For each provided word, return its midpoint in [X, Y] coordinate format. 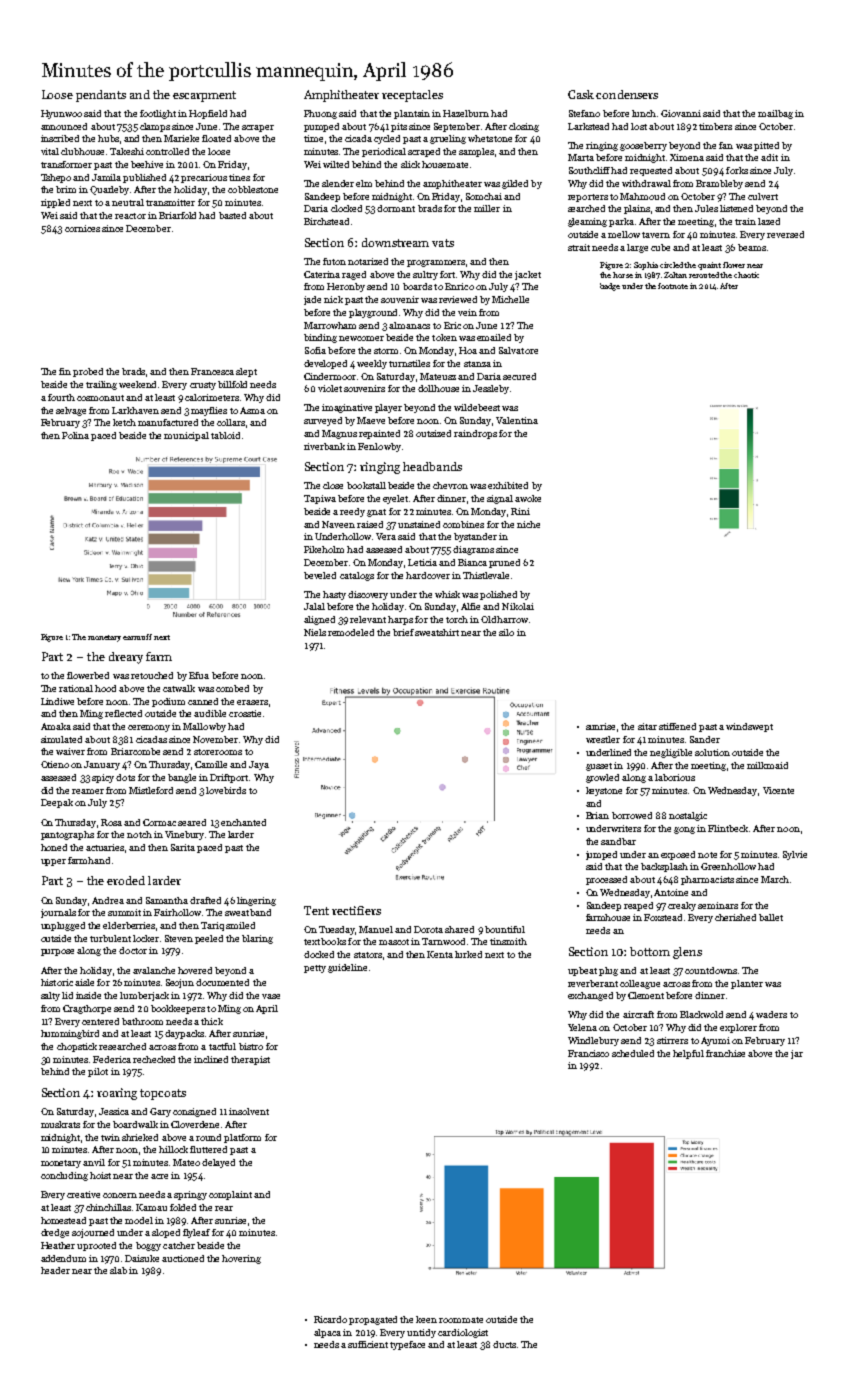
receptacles [412, 96]
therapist [250, 1060]
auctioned [183, 1258]
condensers [627, 94]
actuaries [105, 847]
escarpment [204, 96]
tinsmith [508, 941]
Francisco [588, 1053]
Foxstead [663, 917]
